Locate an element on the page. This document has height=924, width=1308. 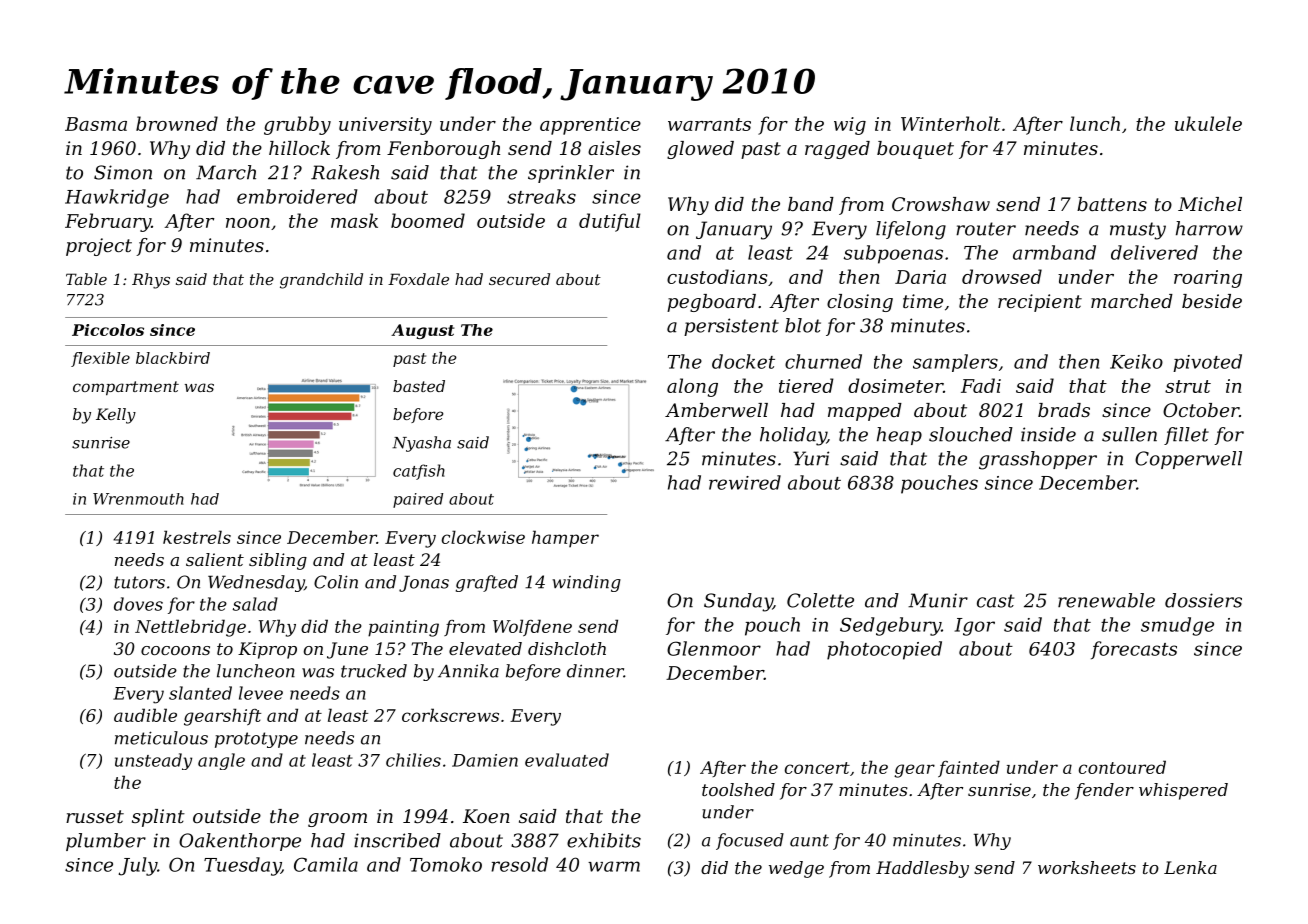
ukulele is located at coordinates (1208, 123).
